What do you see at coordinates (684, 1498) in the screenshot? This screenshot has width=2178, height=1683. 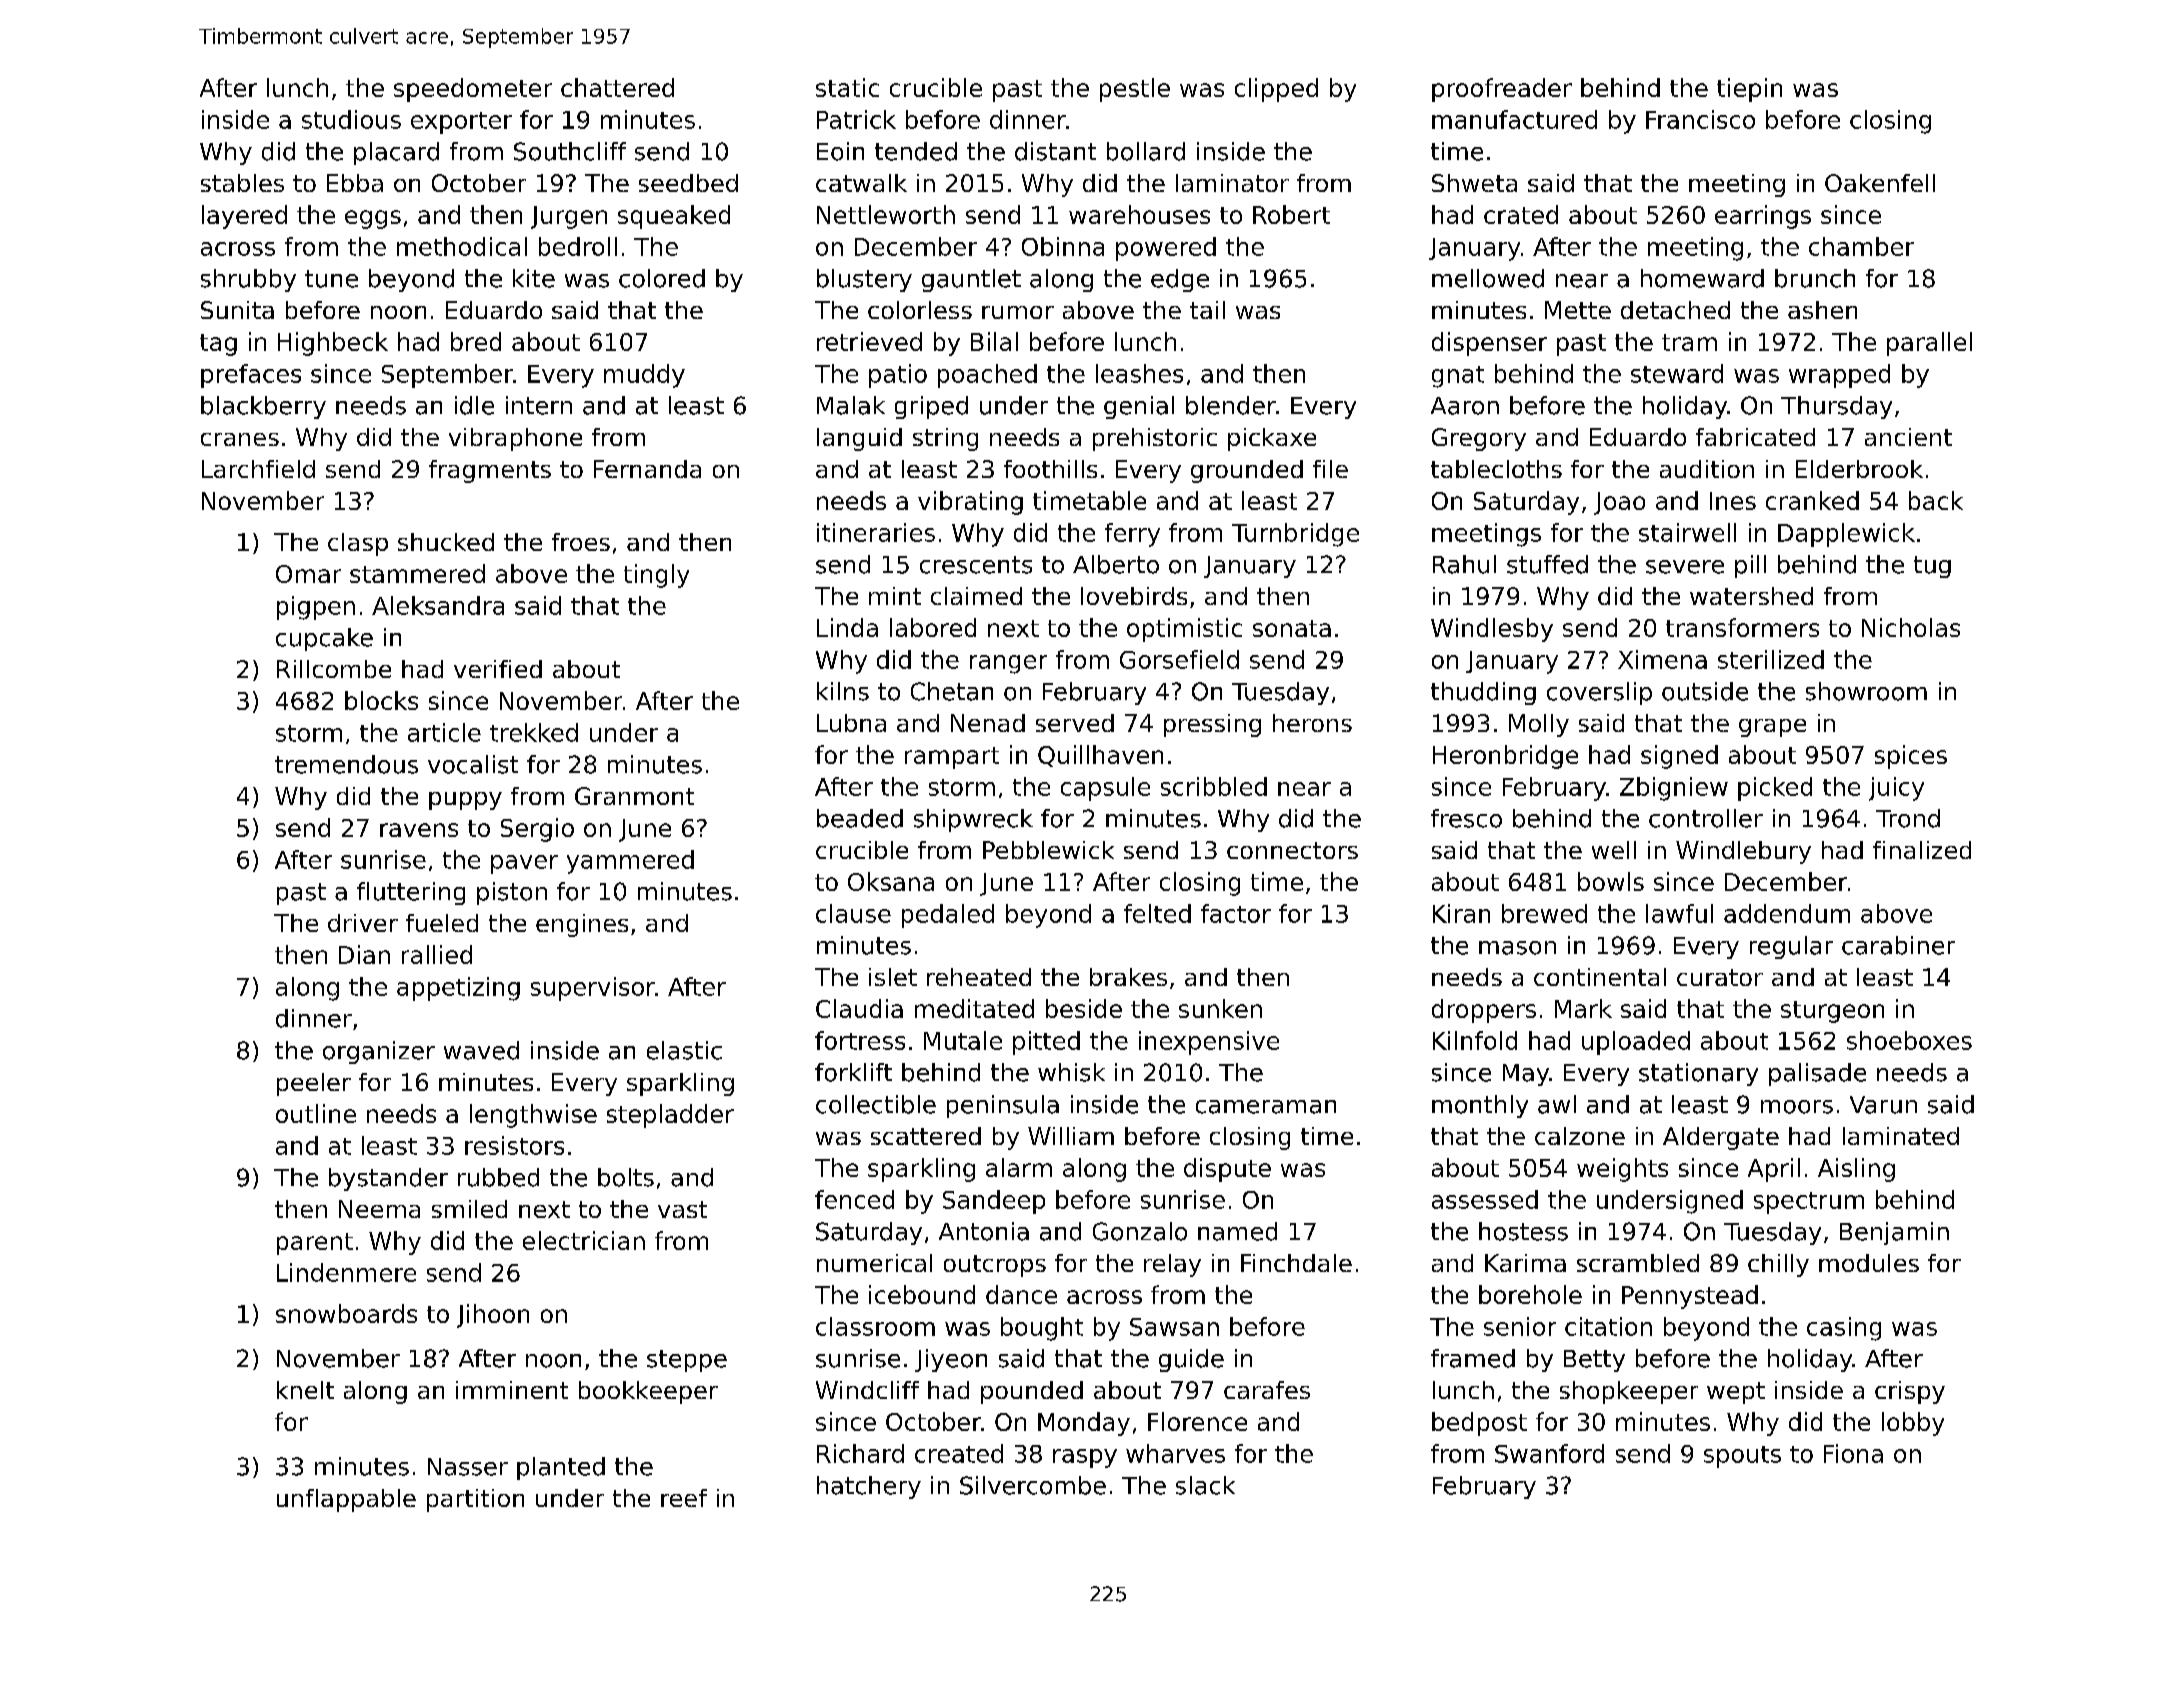 I see `reef` at bounding box center [684, 1498].
